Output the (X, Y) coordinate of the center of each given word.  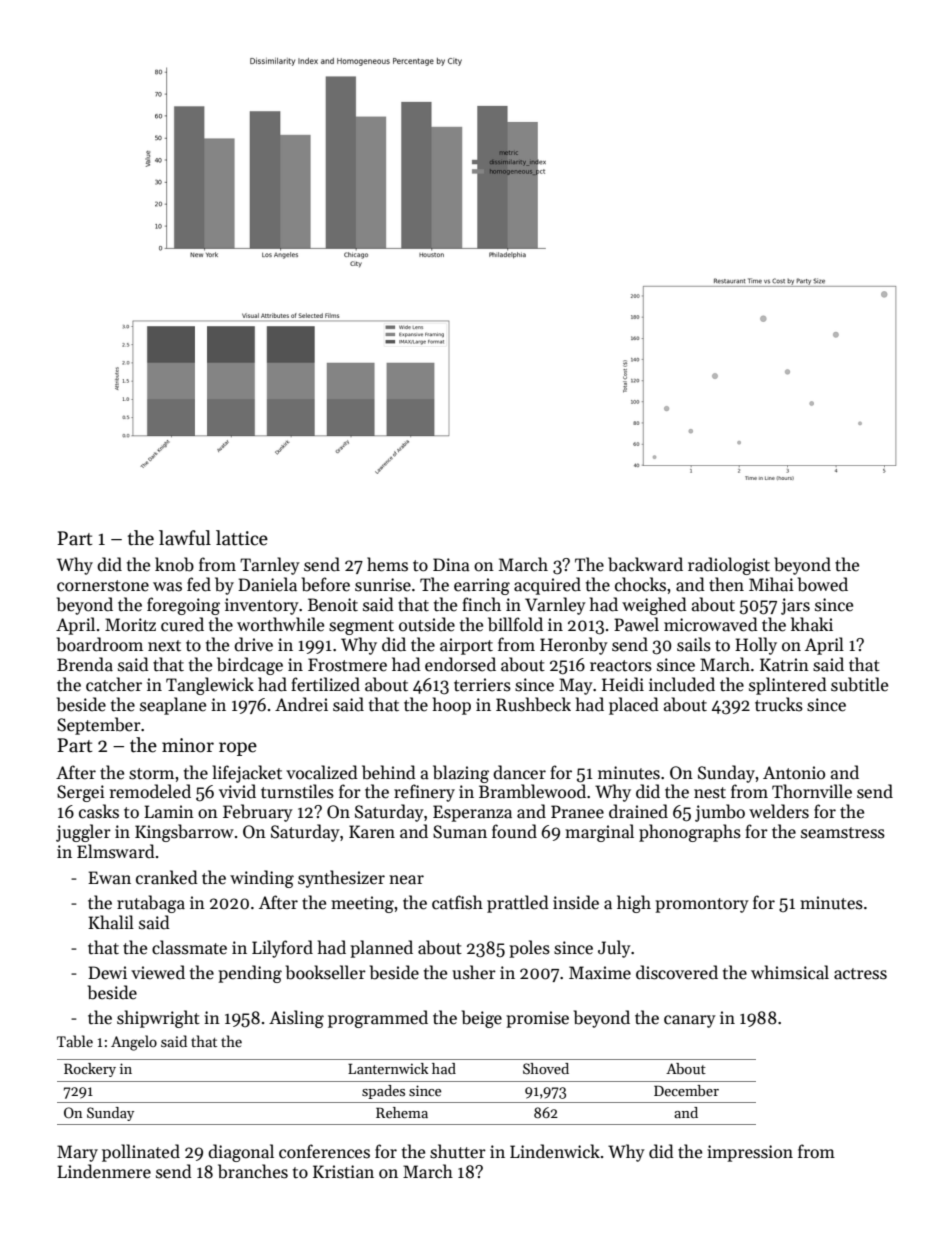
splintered (788, 686)
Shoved (546, 1068)
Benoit (333, 605)
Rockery (90, 1070)
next (164, 646)
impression (750, 1153)
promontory (702, 905)
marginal (599, 833)
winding (262, 879)
